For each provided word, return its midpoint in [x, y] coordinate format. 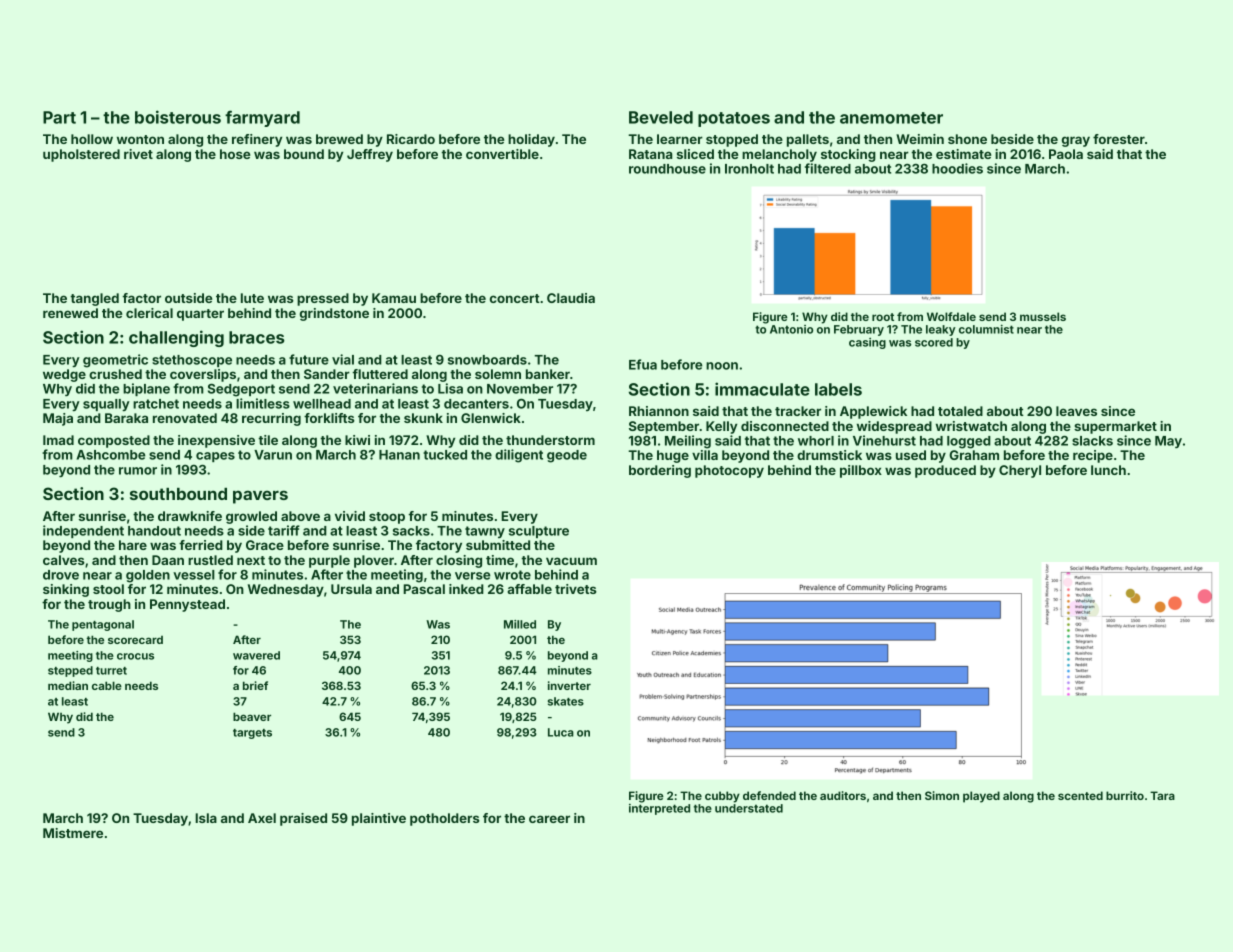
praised [303, 819]
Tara [1162, 795]
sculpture [539, 532]
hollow [92, 139]
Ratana [650, 154]
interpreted [659, 809]
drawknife [190, 516]
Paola [1066, 154]
